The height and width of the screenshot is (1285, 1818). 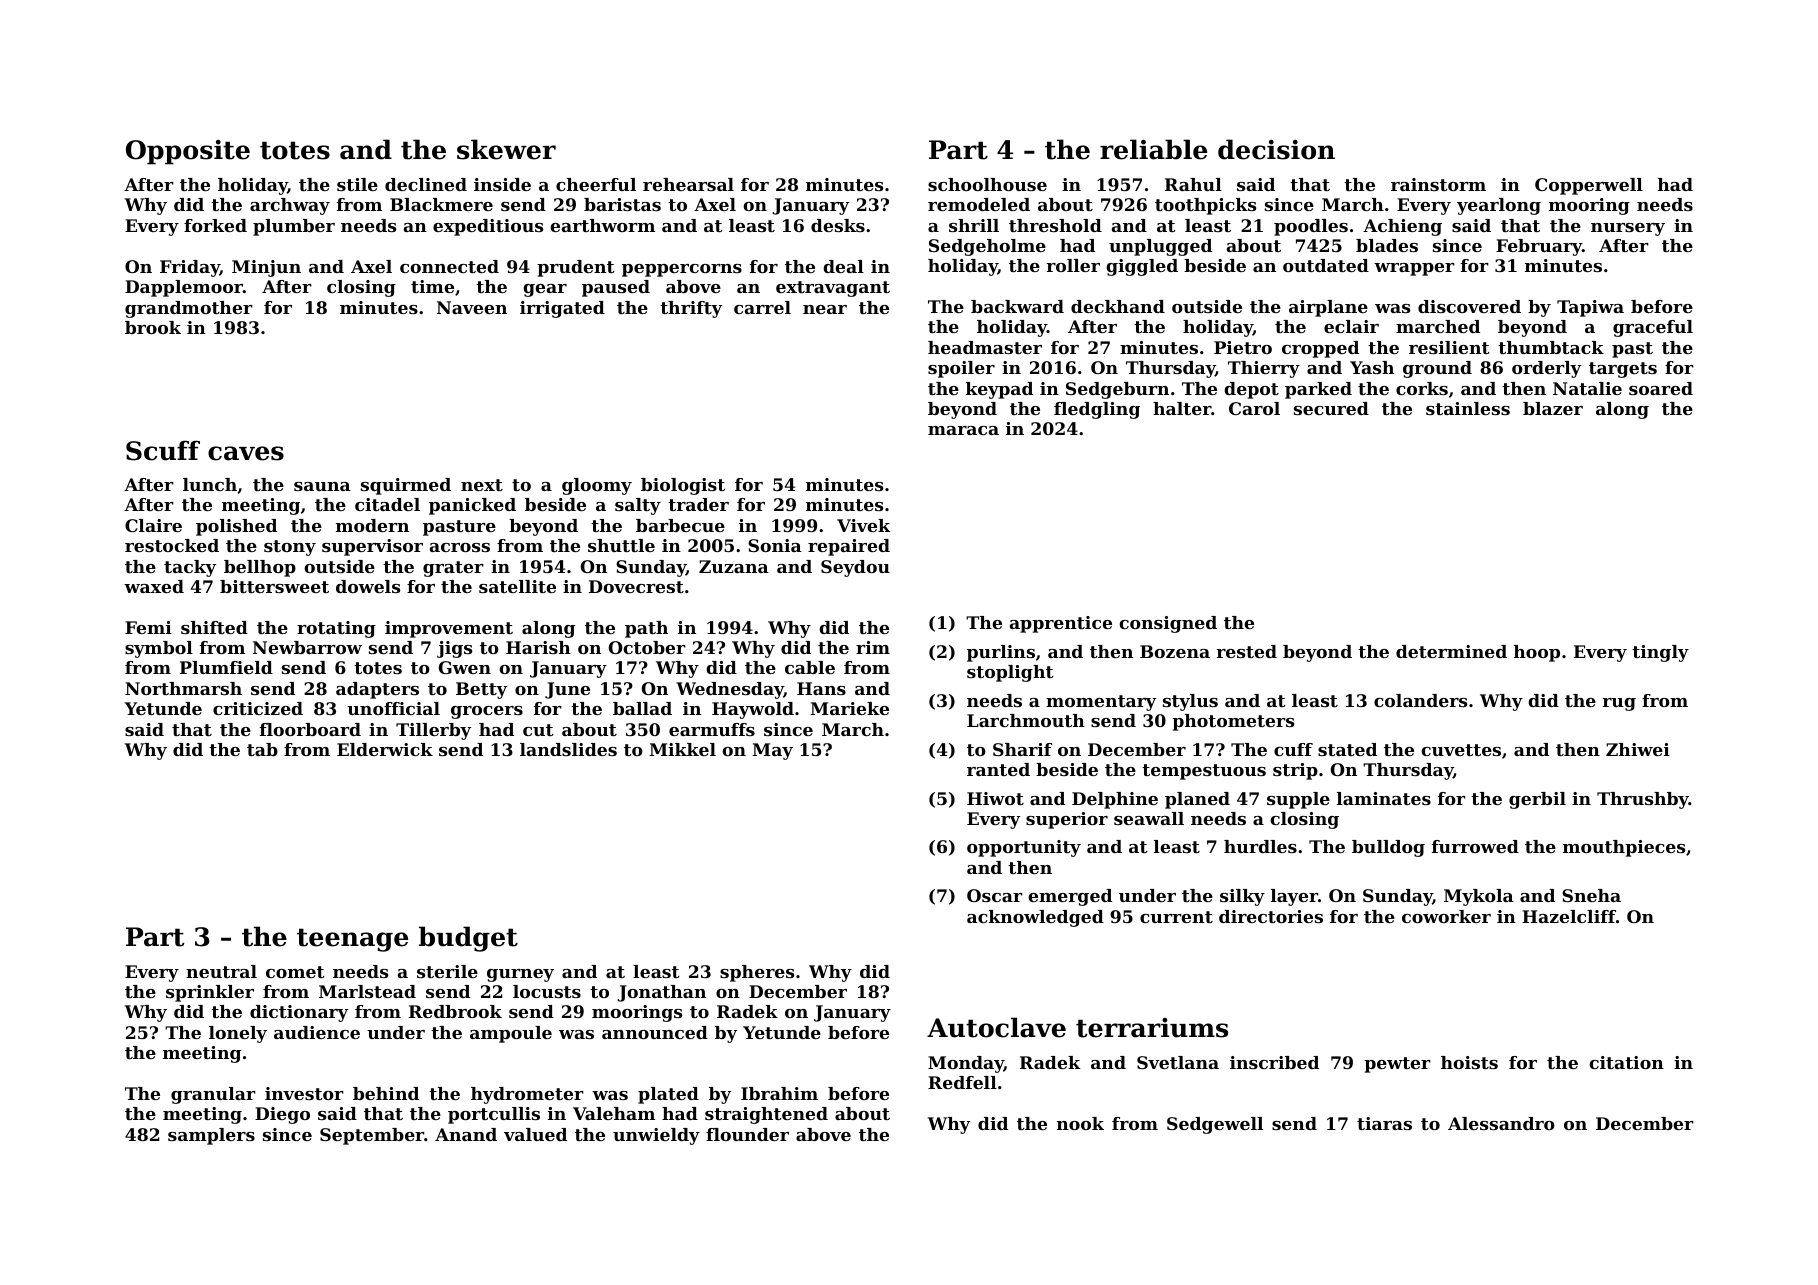 What do you see at coordinates (1153, 149) in the screenshot?
I see `reliable` at bounding box center [1153, 149].
